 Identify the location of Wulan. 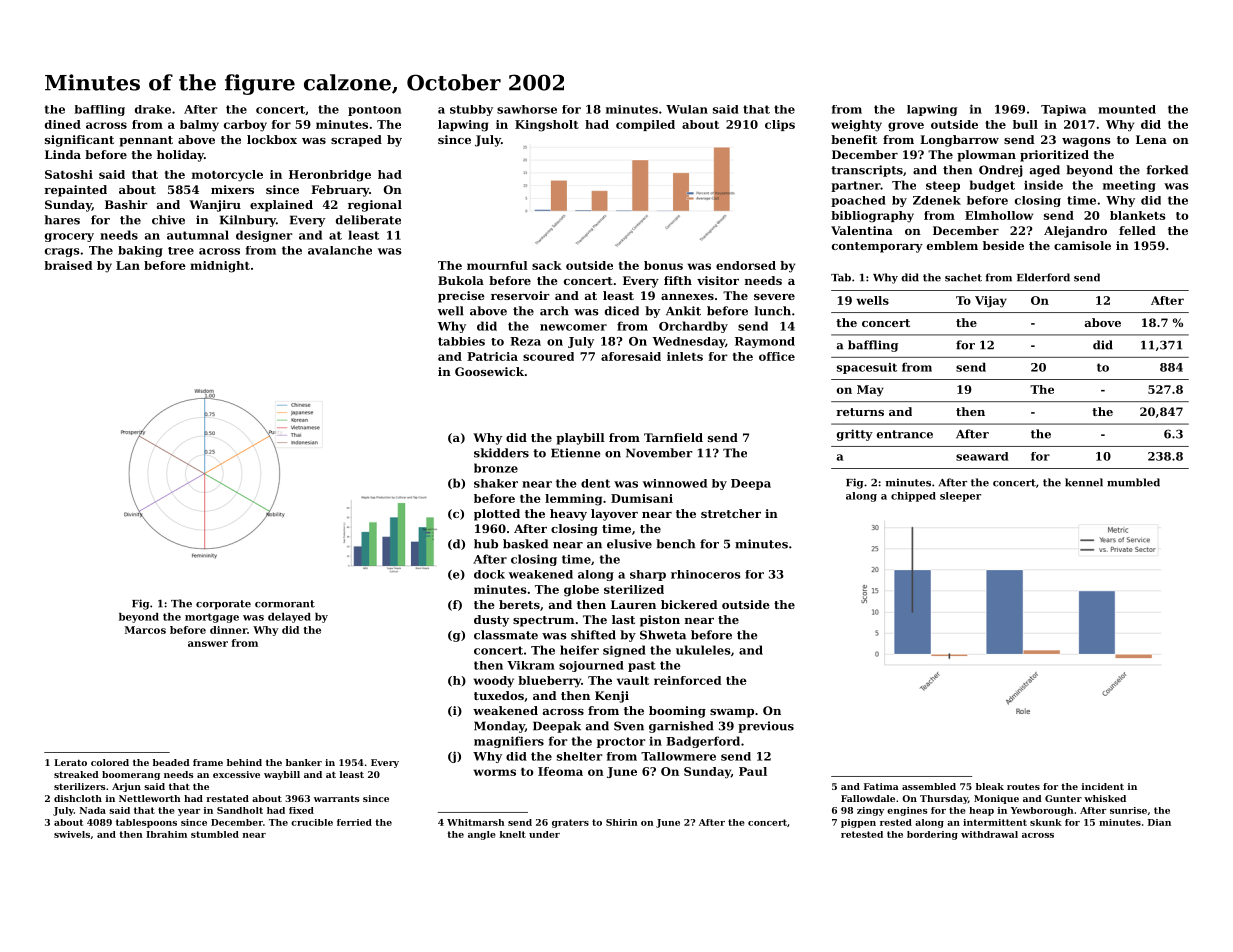
(687, 109).
